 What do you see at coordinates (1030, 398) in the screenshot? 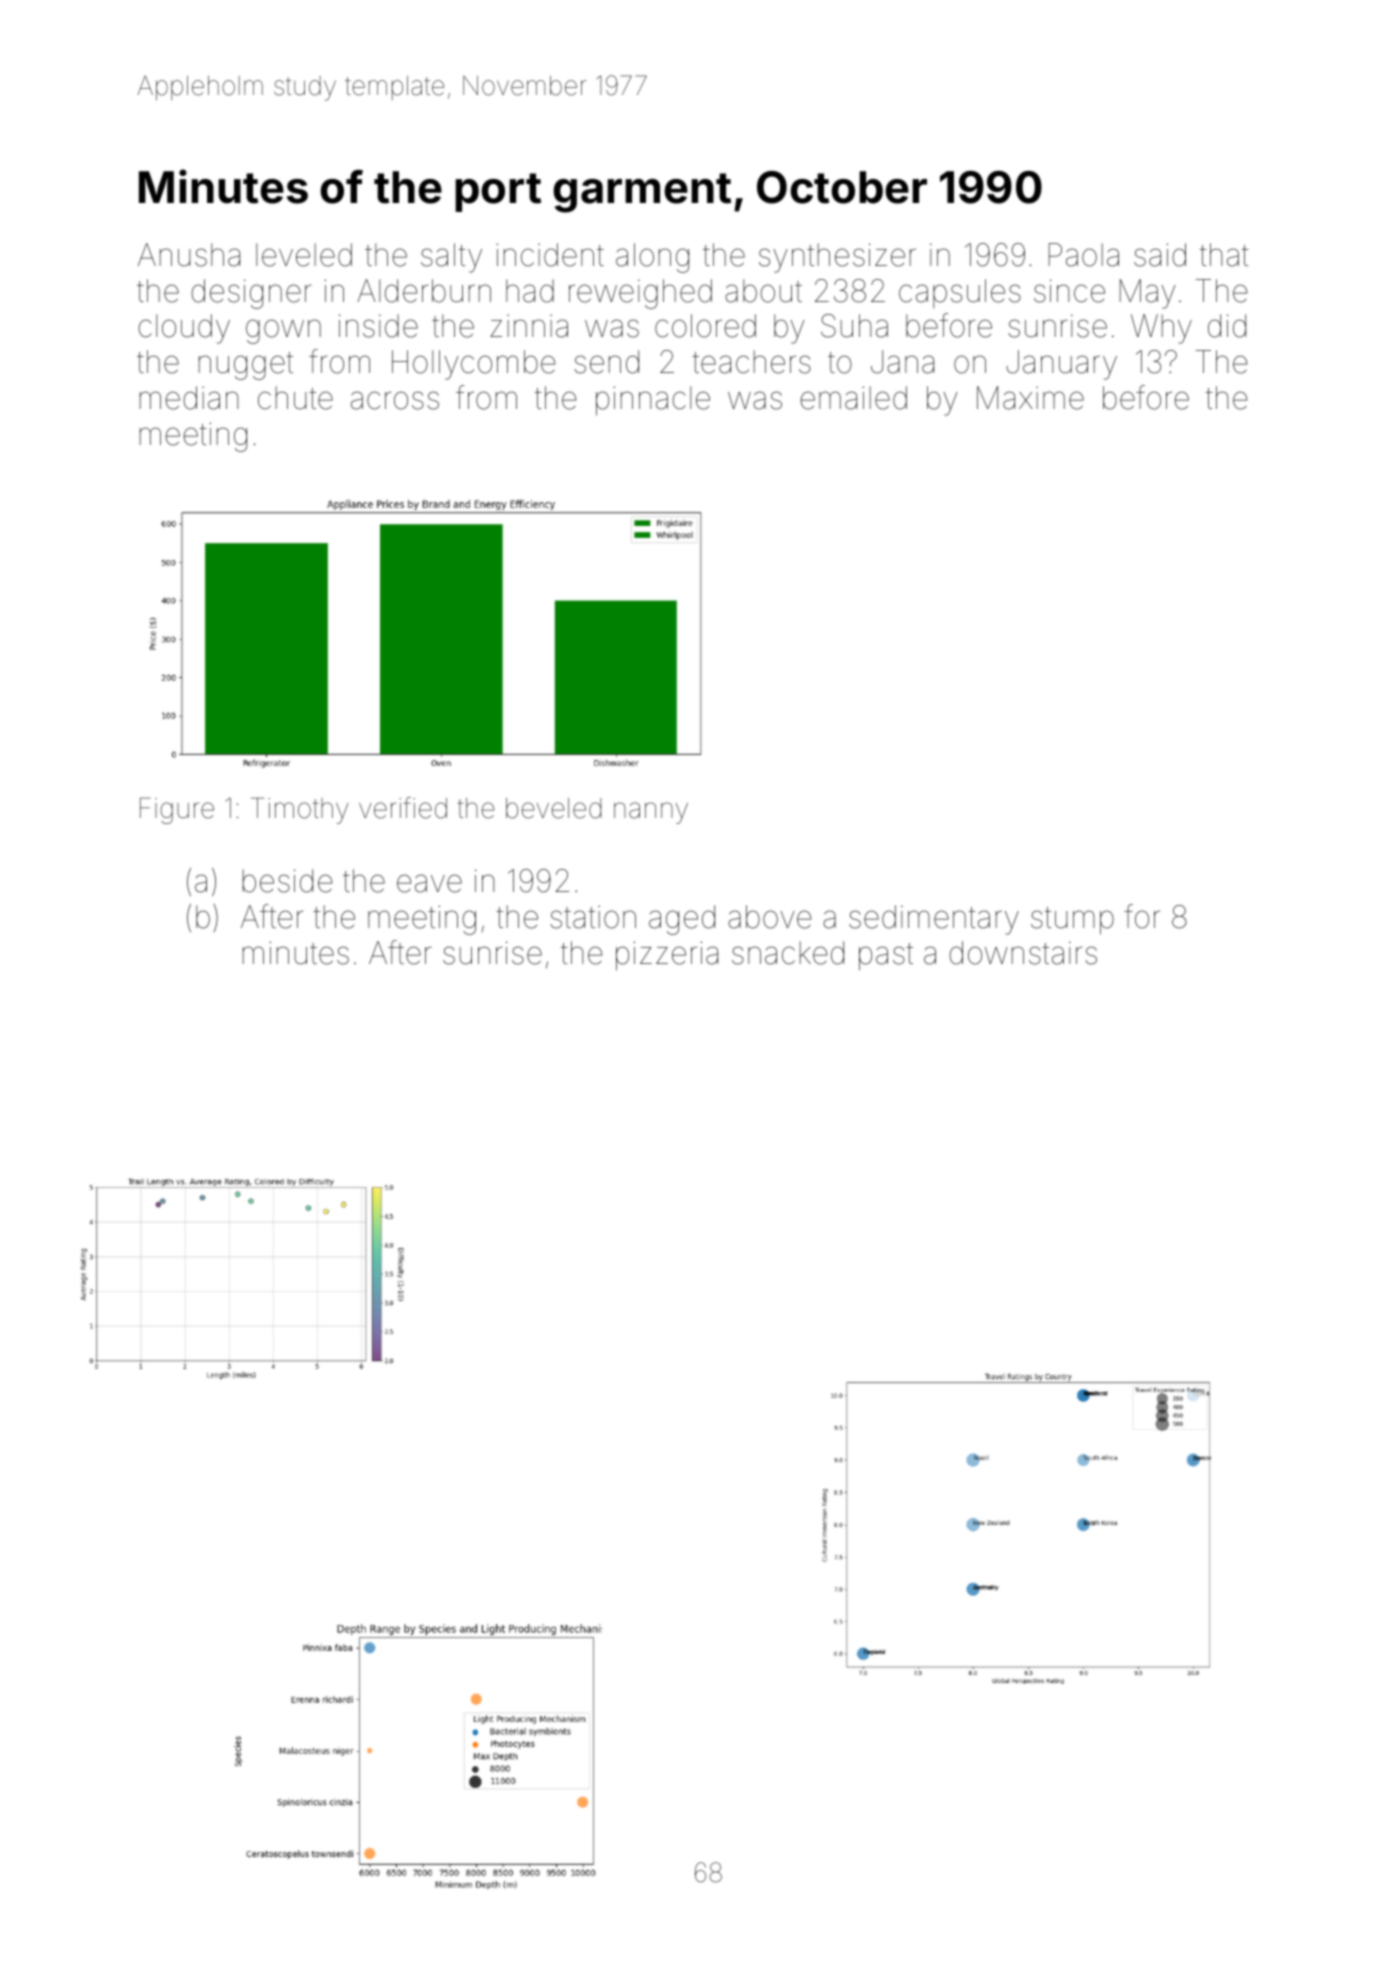
I see `Maxime` at bounding box center [1030, 398].
